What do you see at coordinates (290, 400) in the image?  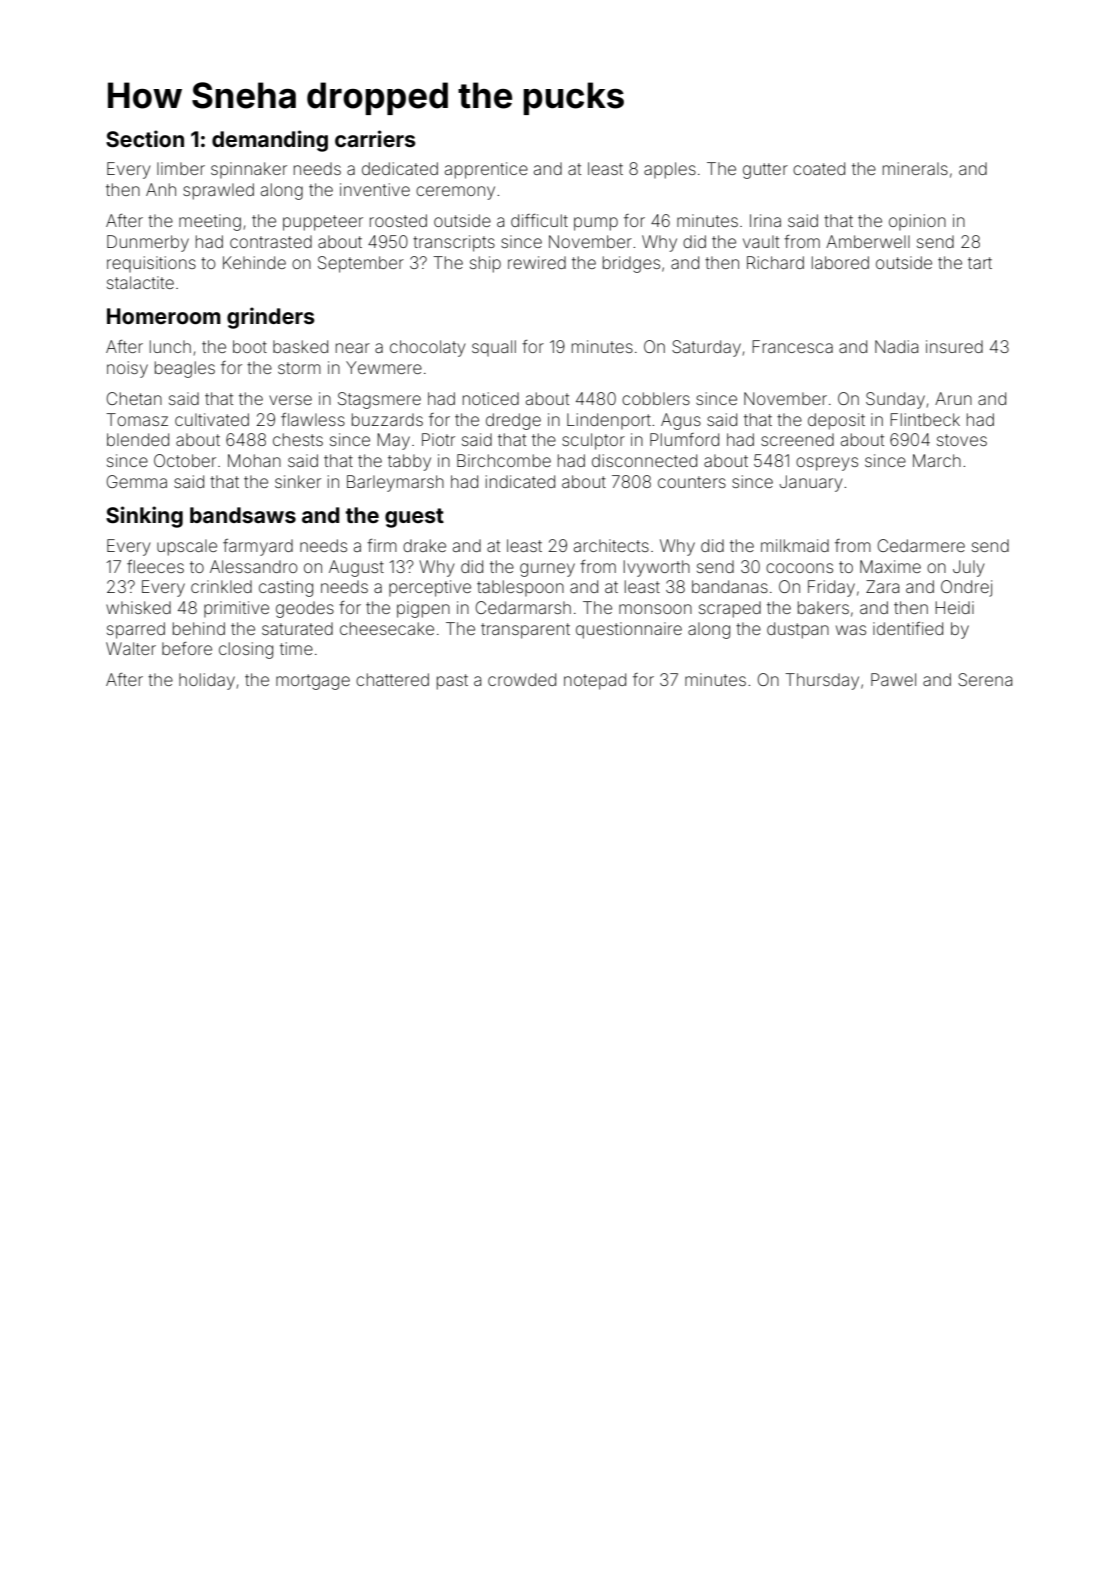 I see `verse` at bounding box center [290, 400].
